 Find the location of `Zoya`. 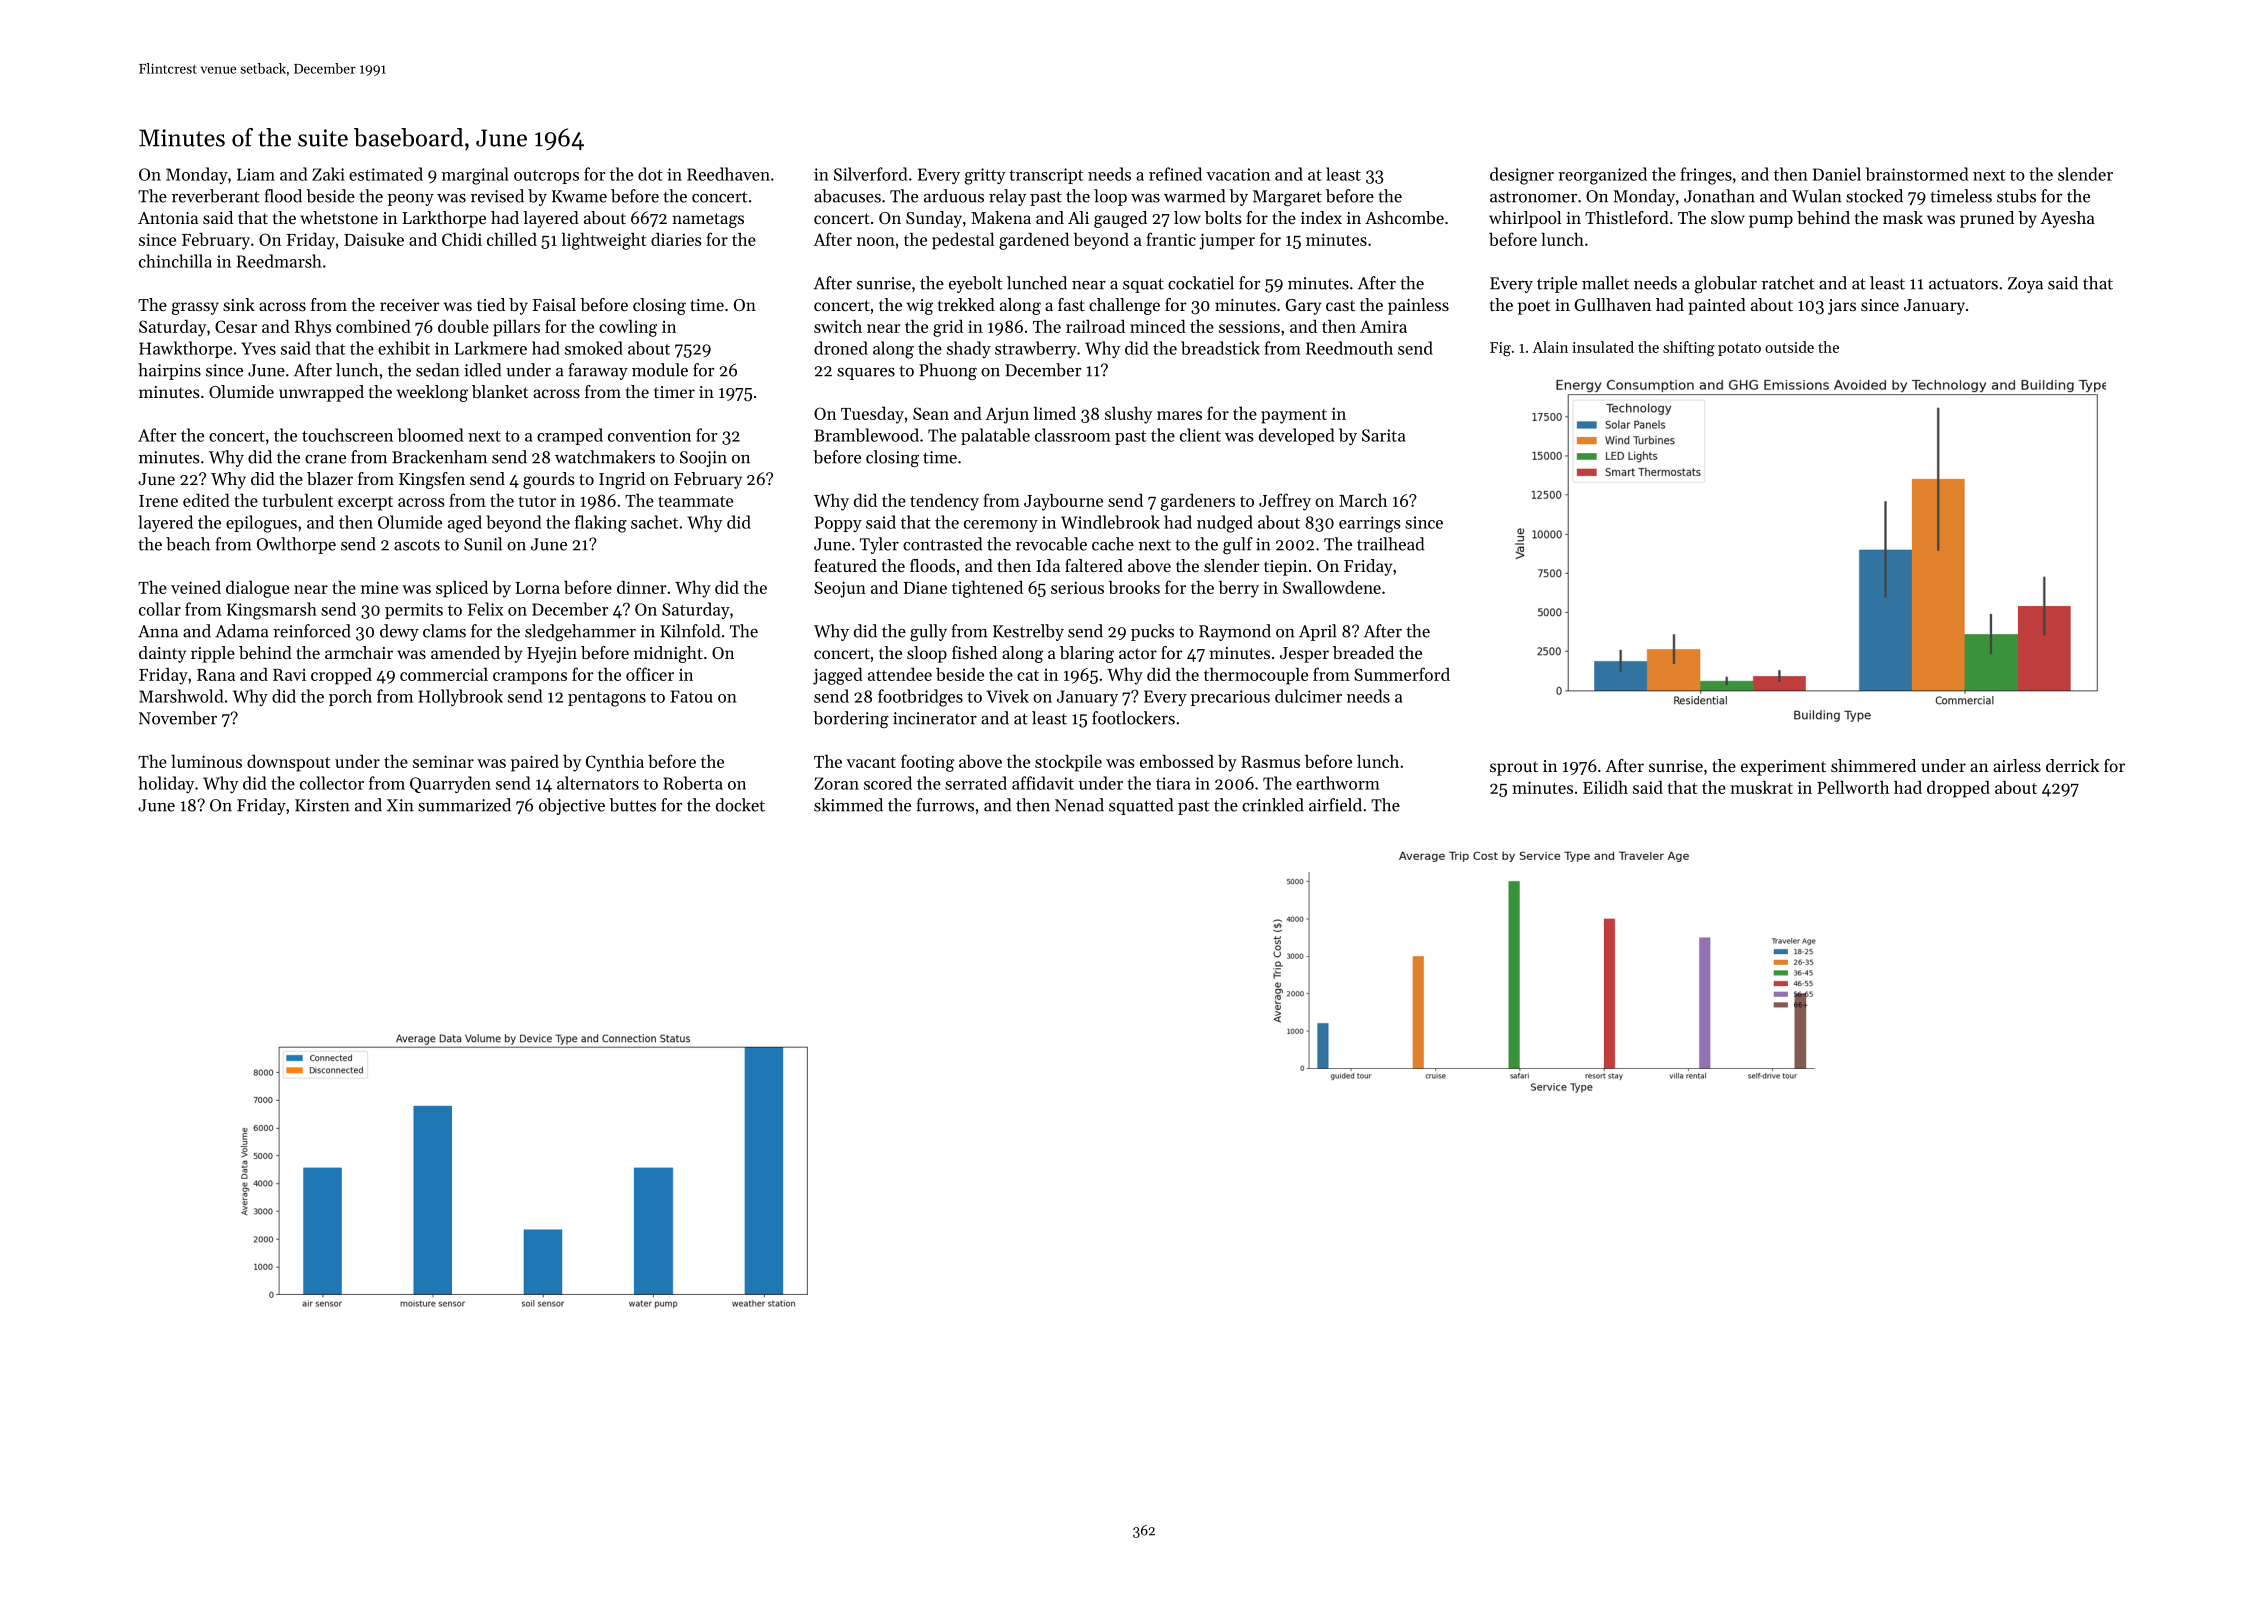

Zoya is located at coordinates (2025, 285).
